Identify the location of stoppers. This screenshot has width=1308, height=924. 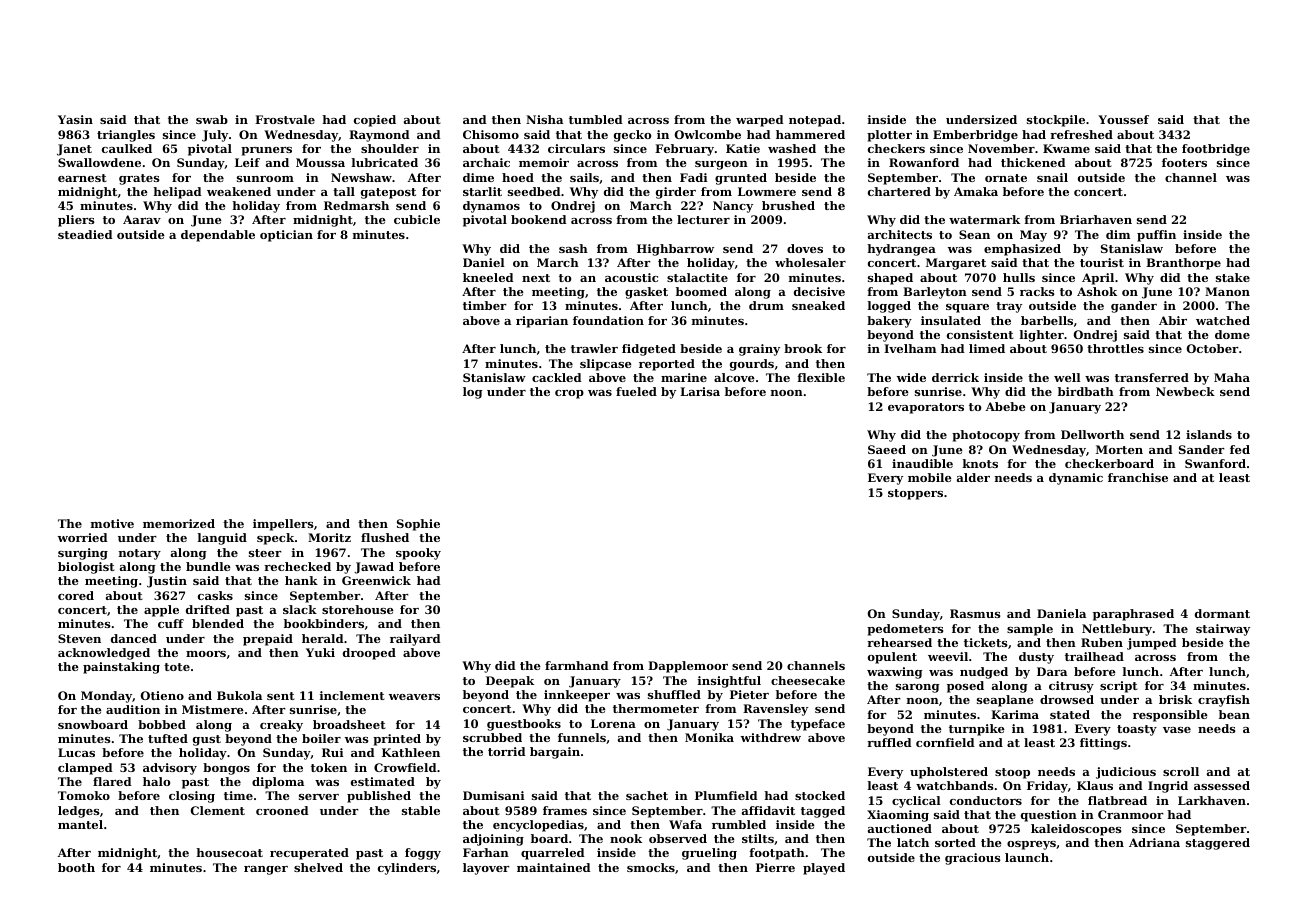
(915, 494).
